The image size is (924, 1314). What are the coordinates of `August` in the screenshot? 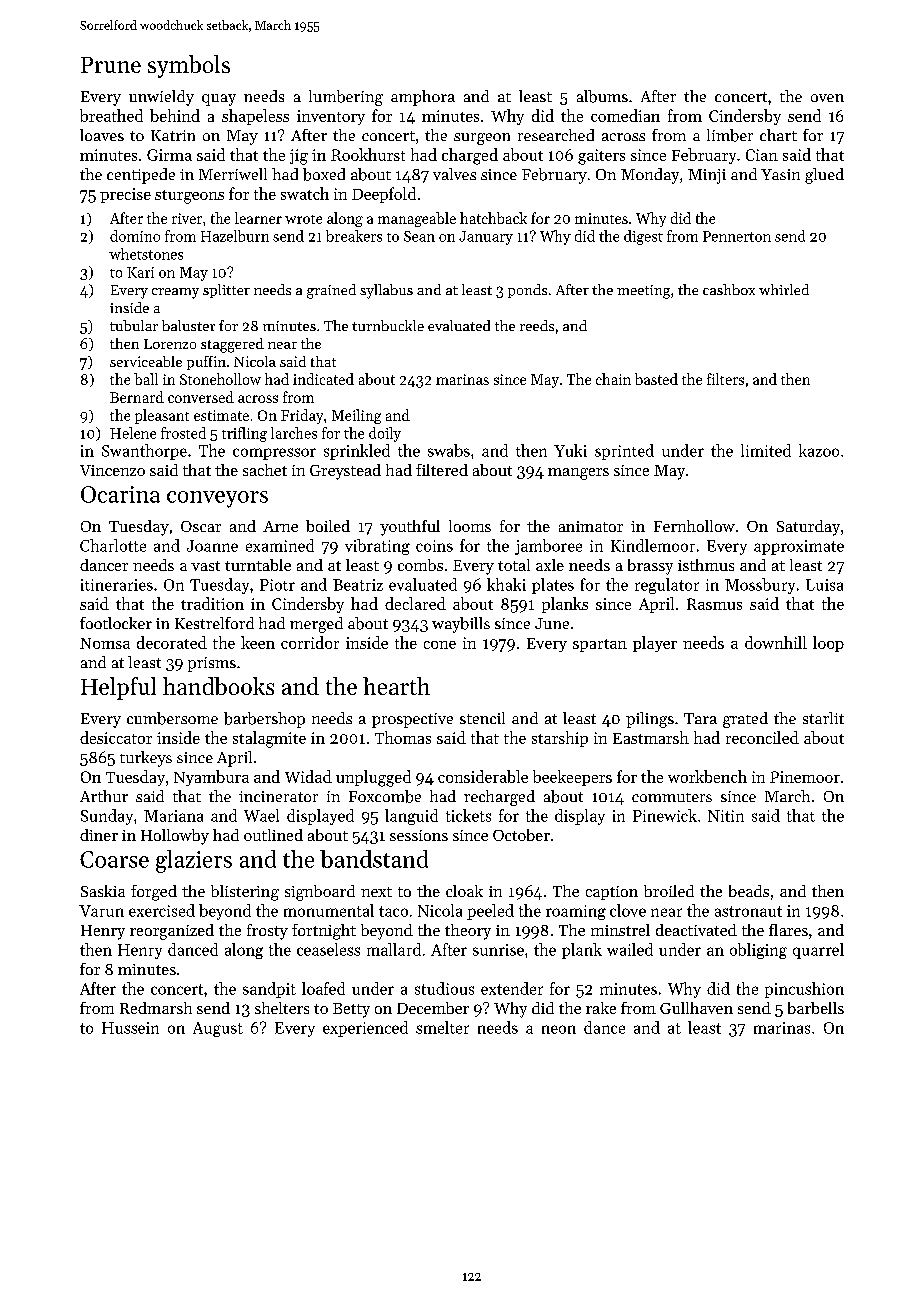 It's located at (218, 1029).
